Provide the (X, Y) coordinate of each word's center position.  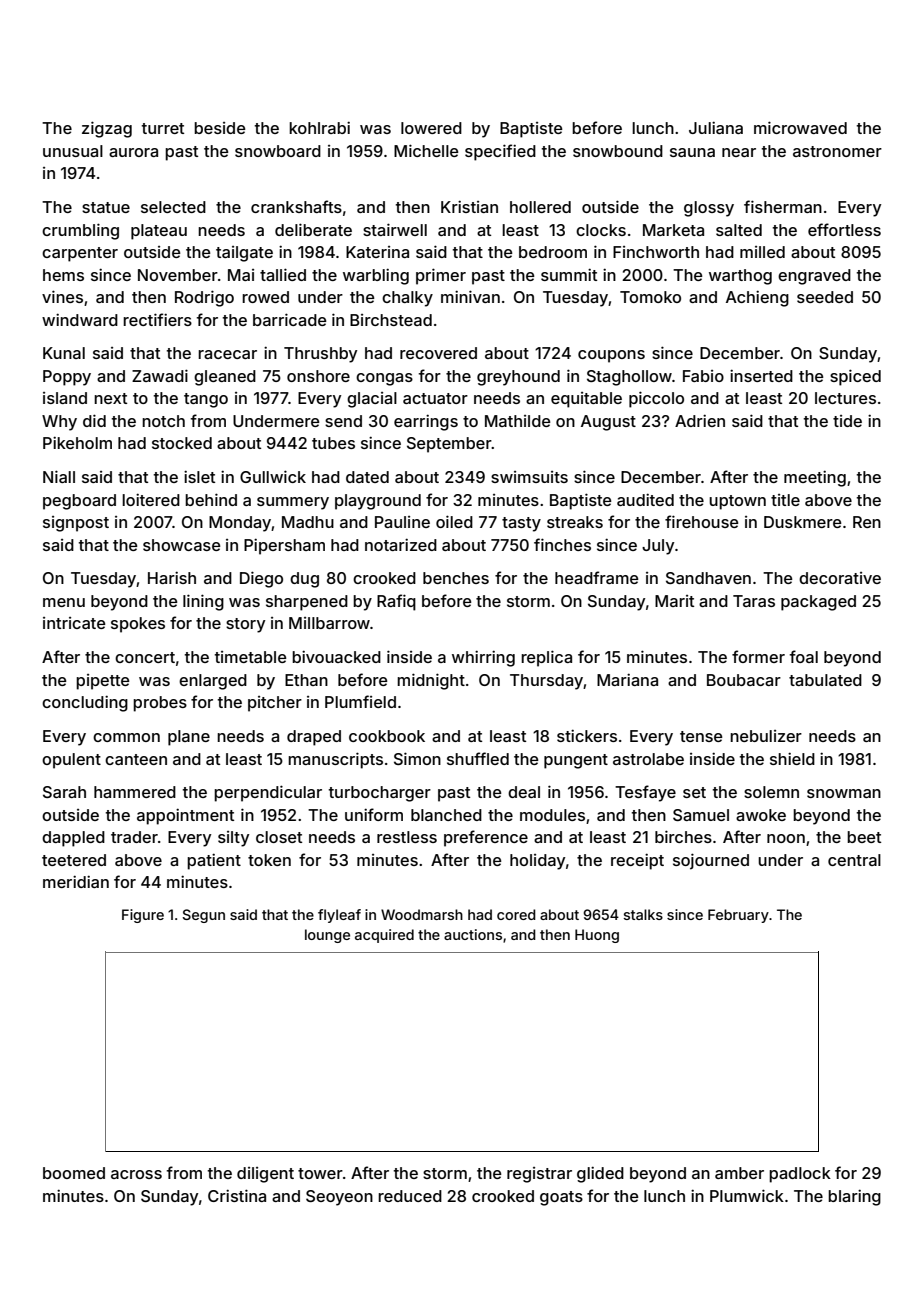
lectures (845, 398)
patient (214, 861)
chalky (407, 299)
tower (320, 1173)
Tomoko (650, 297)
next (110, 398)
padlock (800, 1175)
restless (407, 837)
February (738, 916)
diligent (265, 1175)
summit (569, 274)
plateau (159, 232)
